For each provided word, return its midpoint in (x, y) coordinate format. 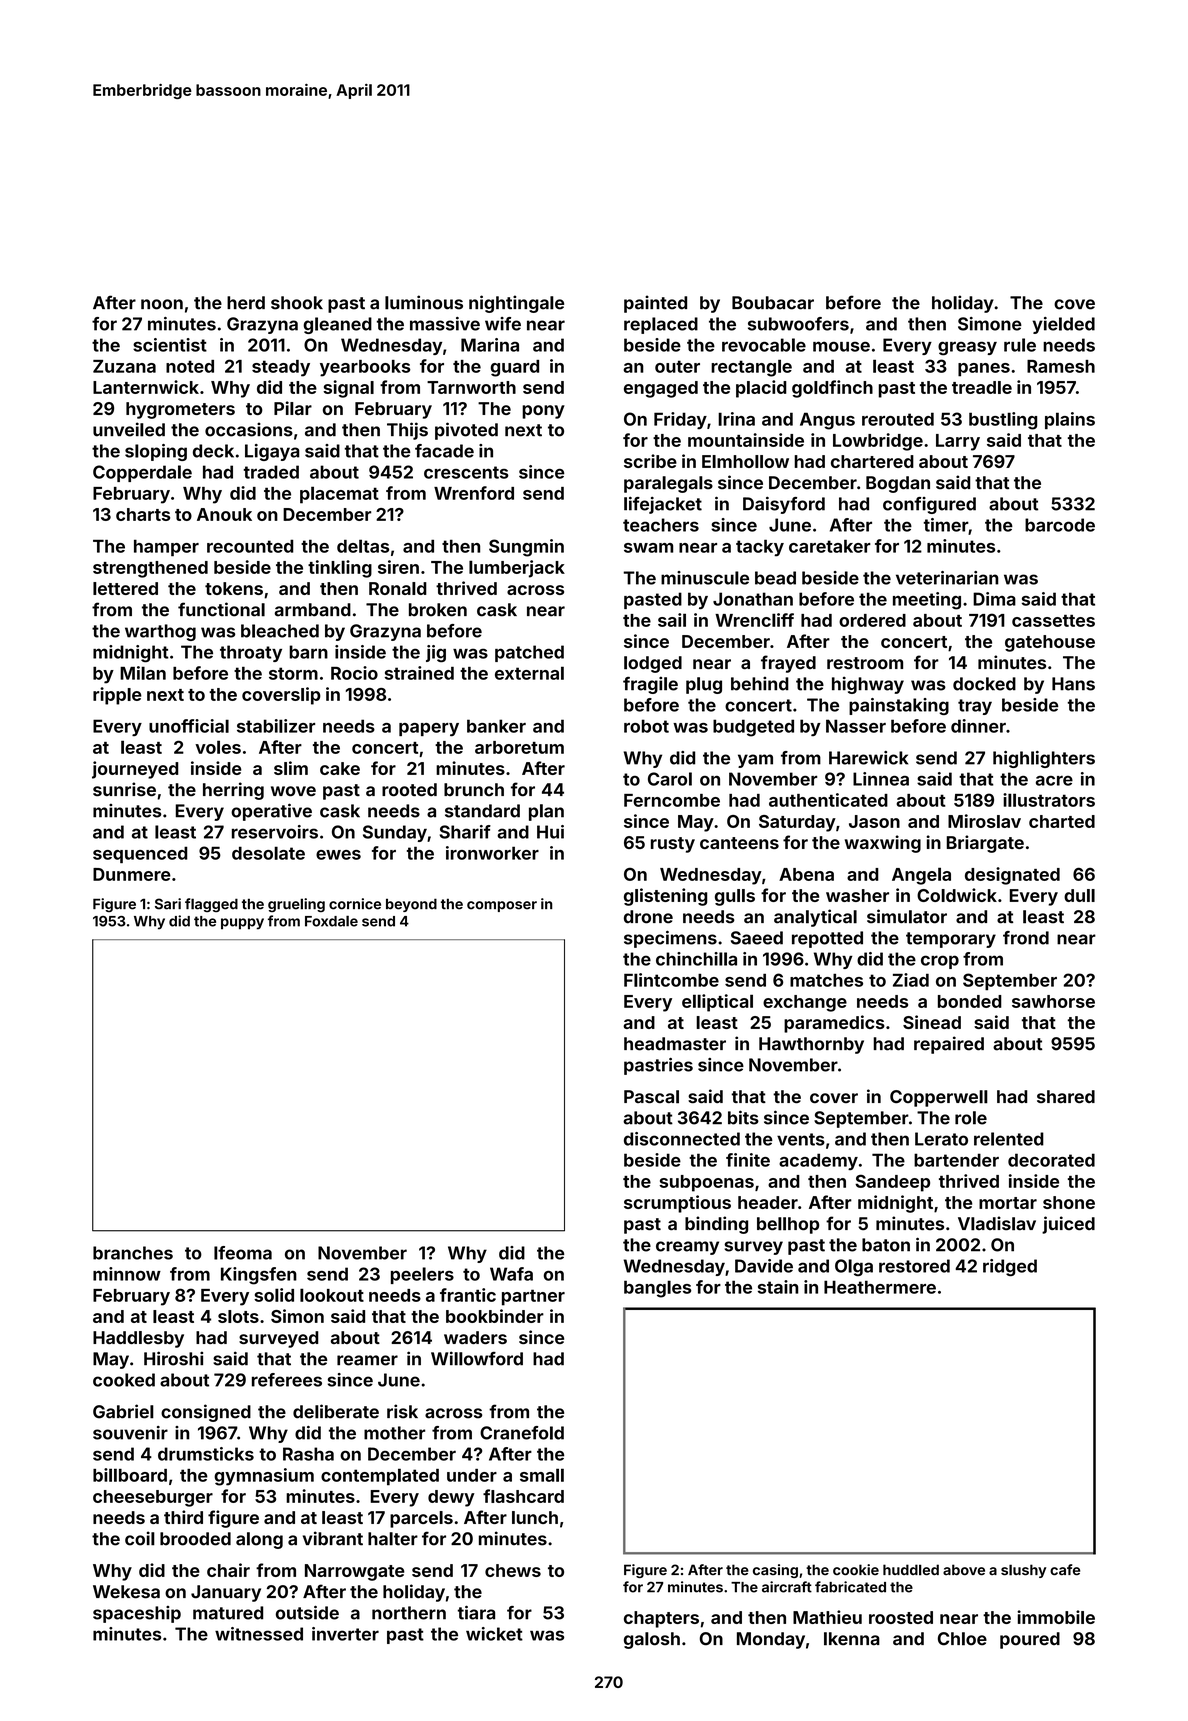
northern (409, 1613)
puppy (242, 924)
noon (162, 304)
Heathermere (880, 1287)
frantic (468, 1295)
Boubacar (773, 303)
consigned (206, 1413)
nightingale (516, 304)
